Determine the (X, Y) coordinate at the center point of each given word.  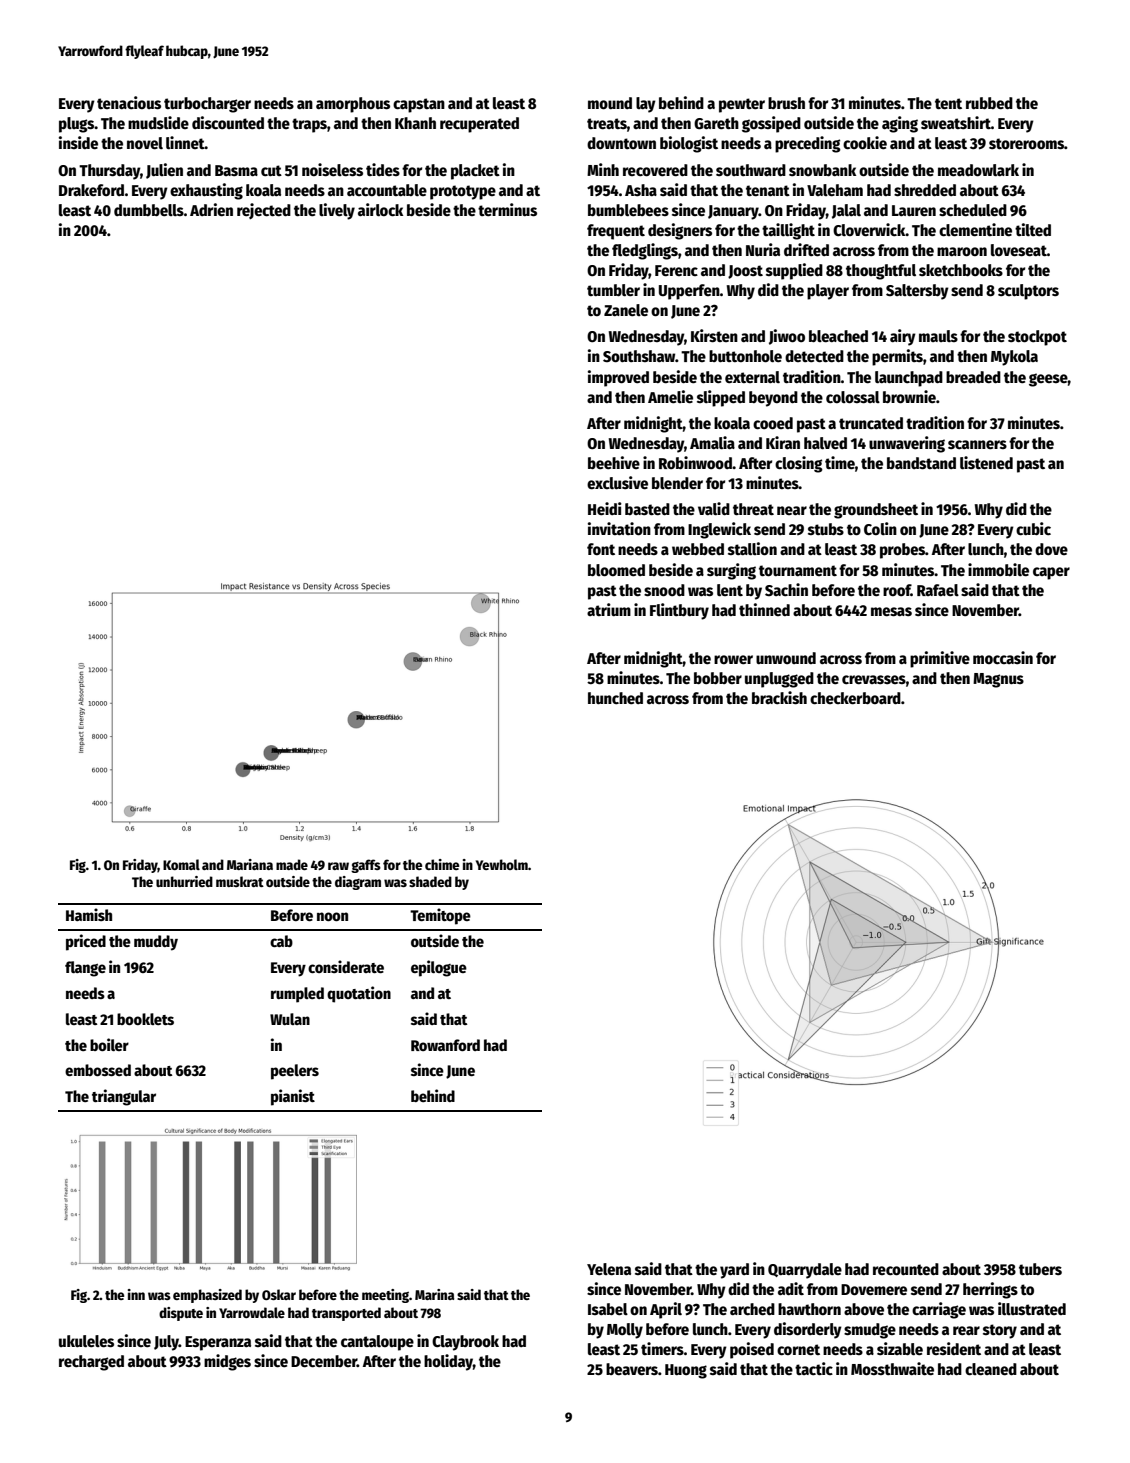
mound (610, 103)
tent (948, 104)
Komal (181, 864)
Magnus (998, 680)
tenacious (129, 102)
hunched (615, 698)
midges (227, 1362)
